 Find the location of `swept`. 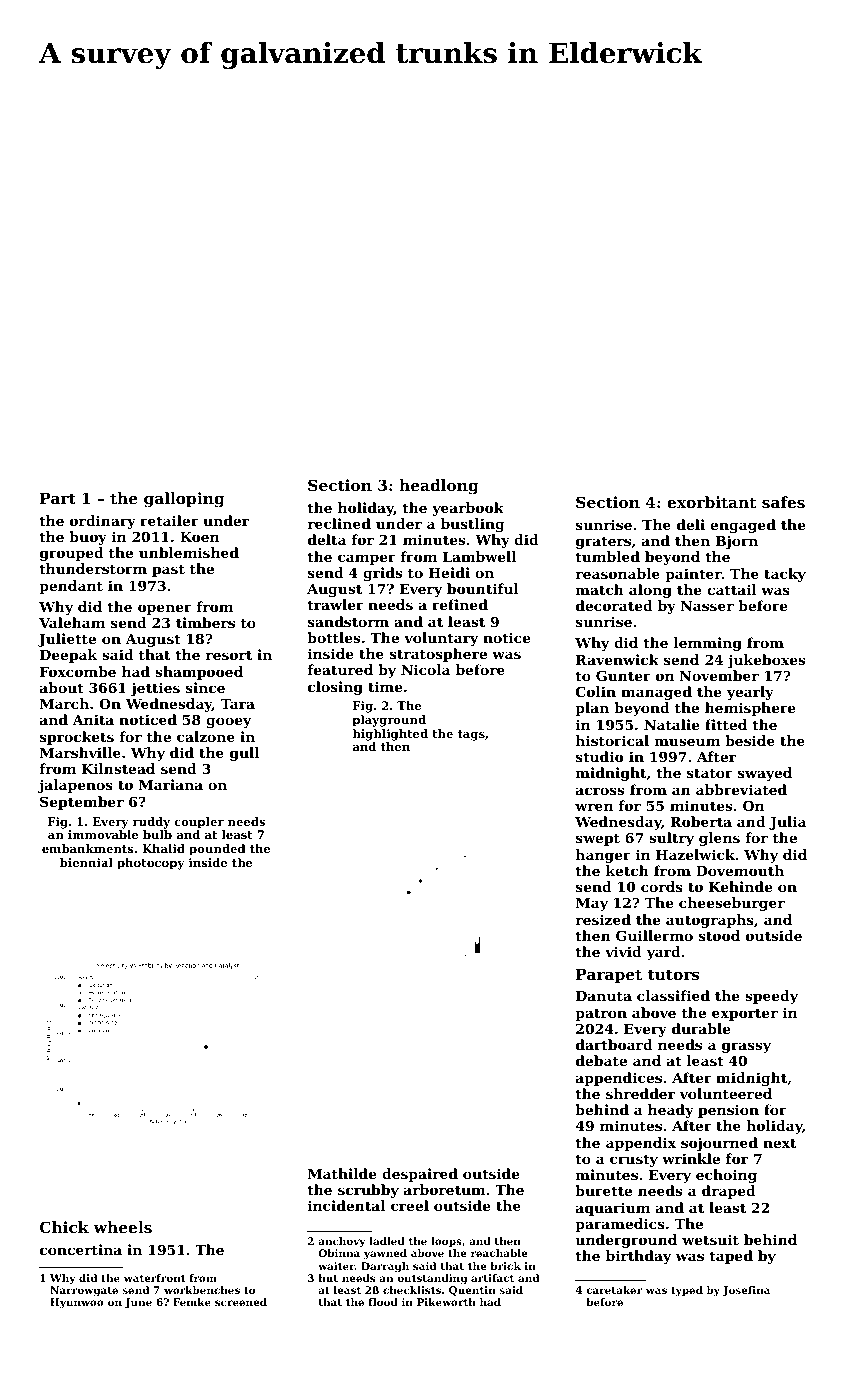

swept is located at coordinates (598, 839).
